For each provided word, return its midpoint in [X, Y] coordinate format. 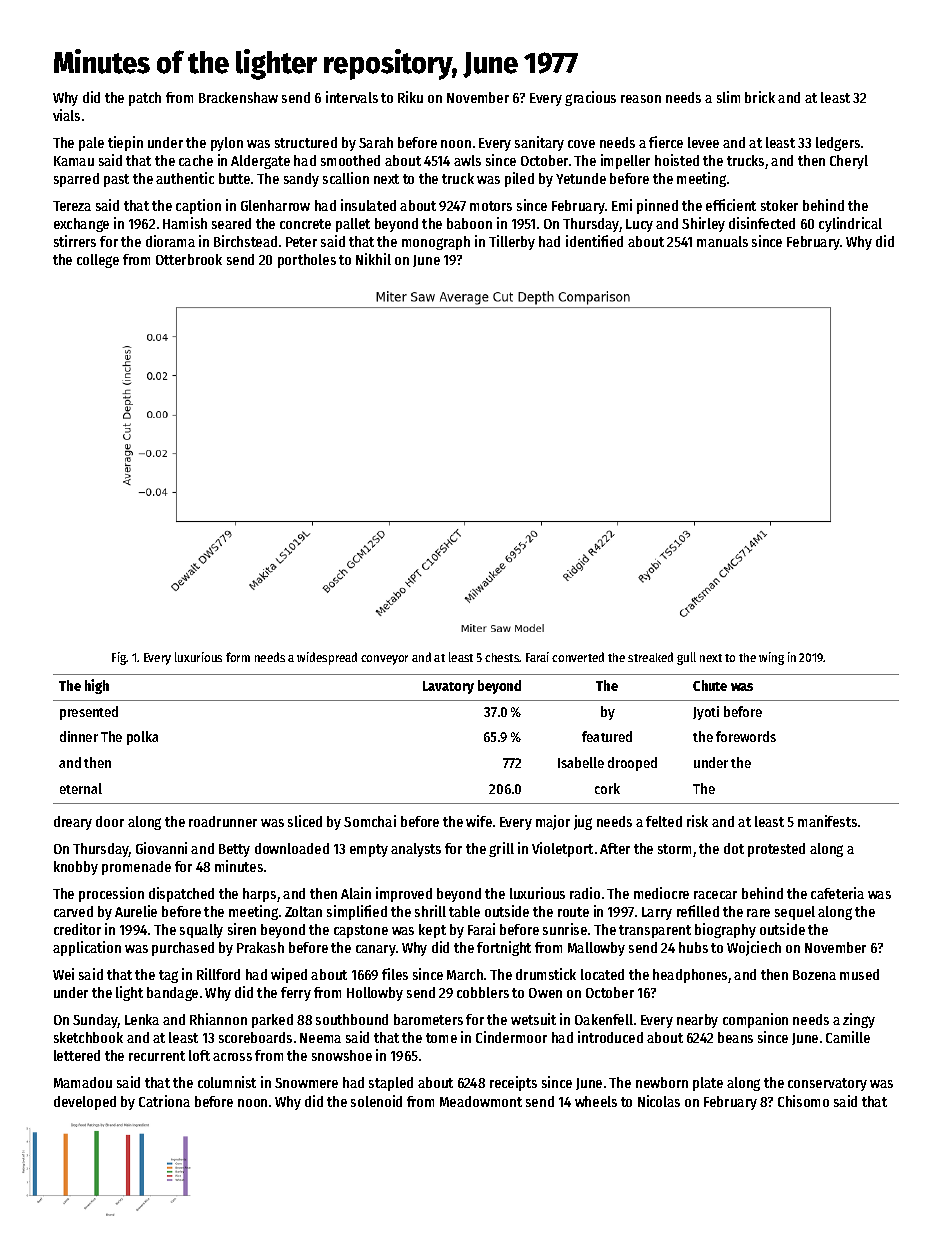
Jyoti [706, 713]
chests [502, 657]
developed [85, 1103]
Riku [410, 97]
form [238, 657]
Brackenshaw [238, 97]
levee [703, 142]
